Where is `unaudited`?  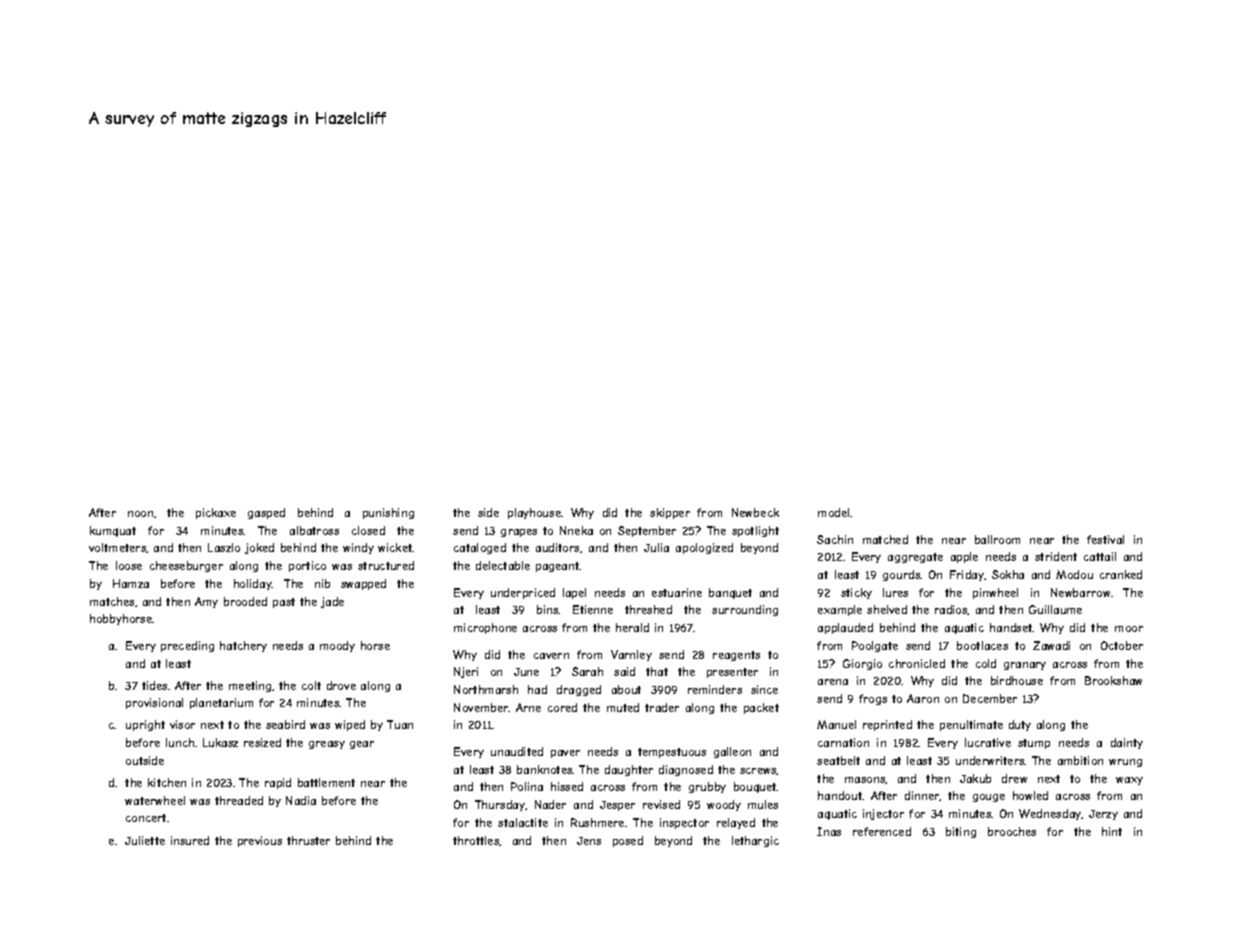 unaudited is located at coordinates (517, 751).
